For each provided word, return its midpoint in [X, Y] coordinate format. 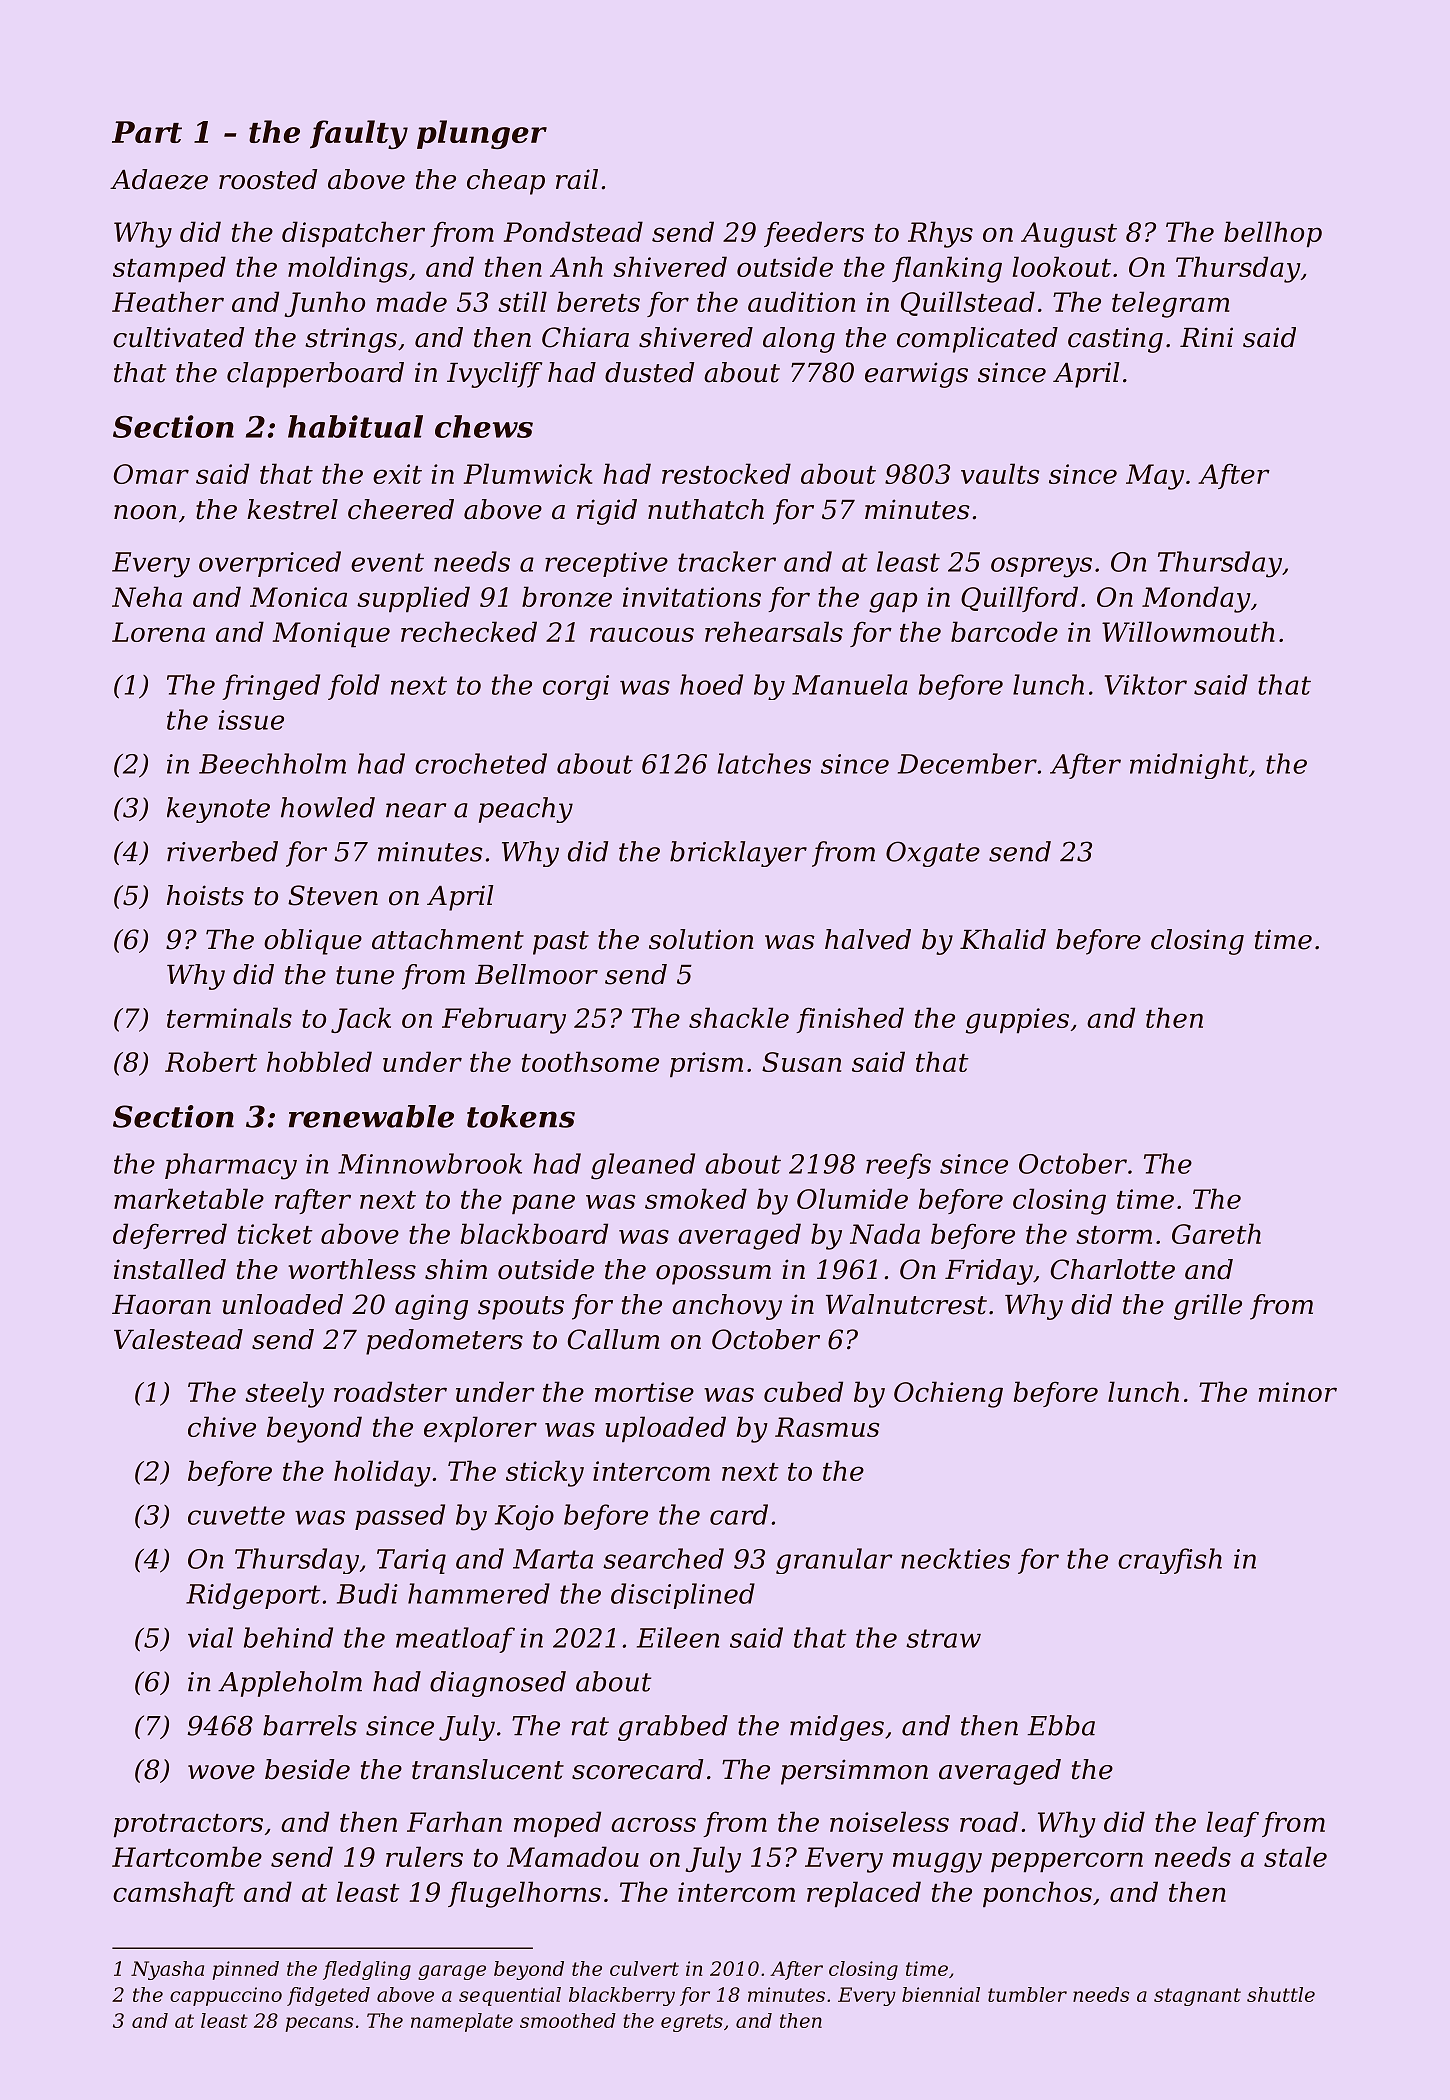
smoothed [568, 2020]
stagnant [1197, 1997]
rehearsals [774, 631]
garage [452, 1972]
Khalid [1003, 939]
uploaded [665, 1429]
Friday [989, 1272]
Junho [324, 304]
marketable [189, 1198]
